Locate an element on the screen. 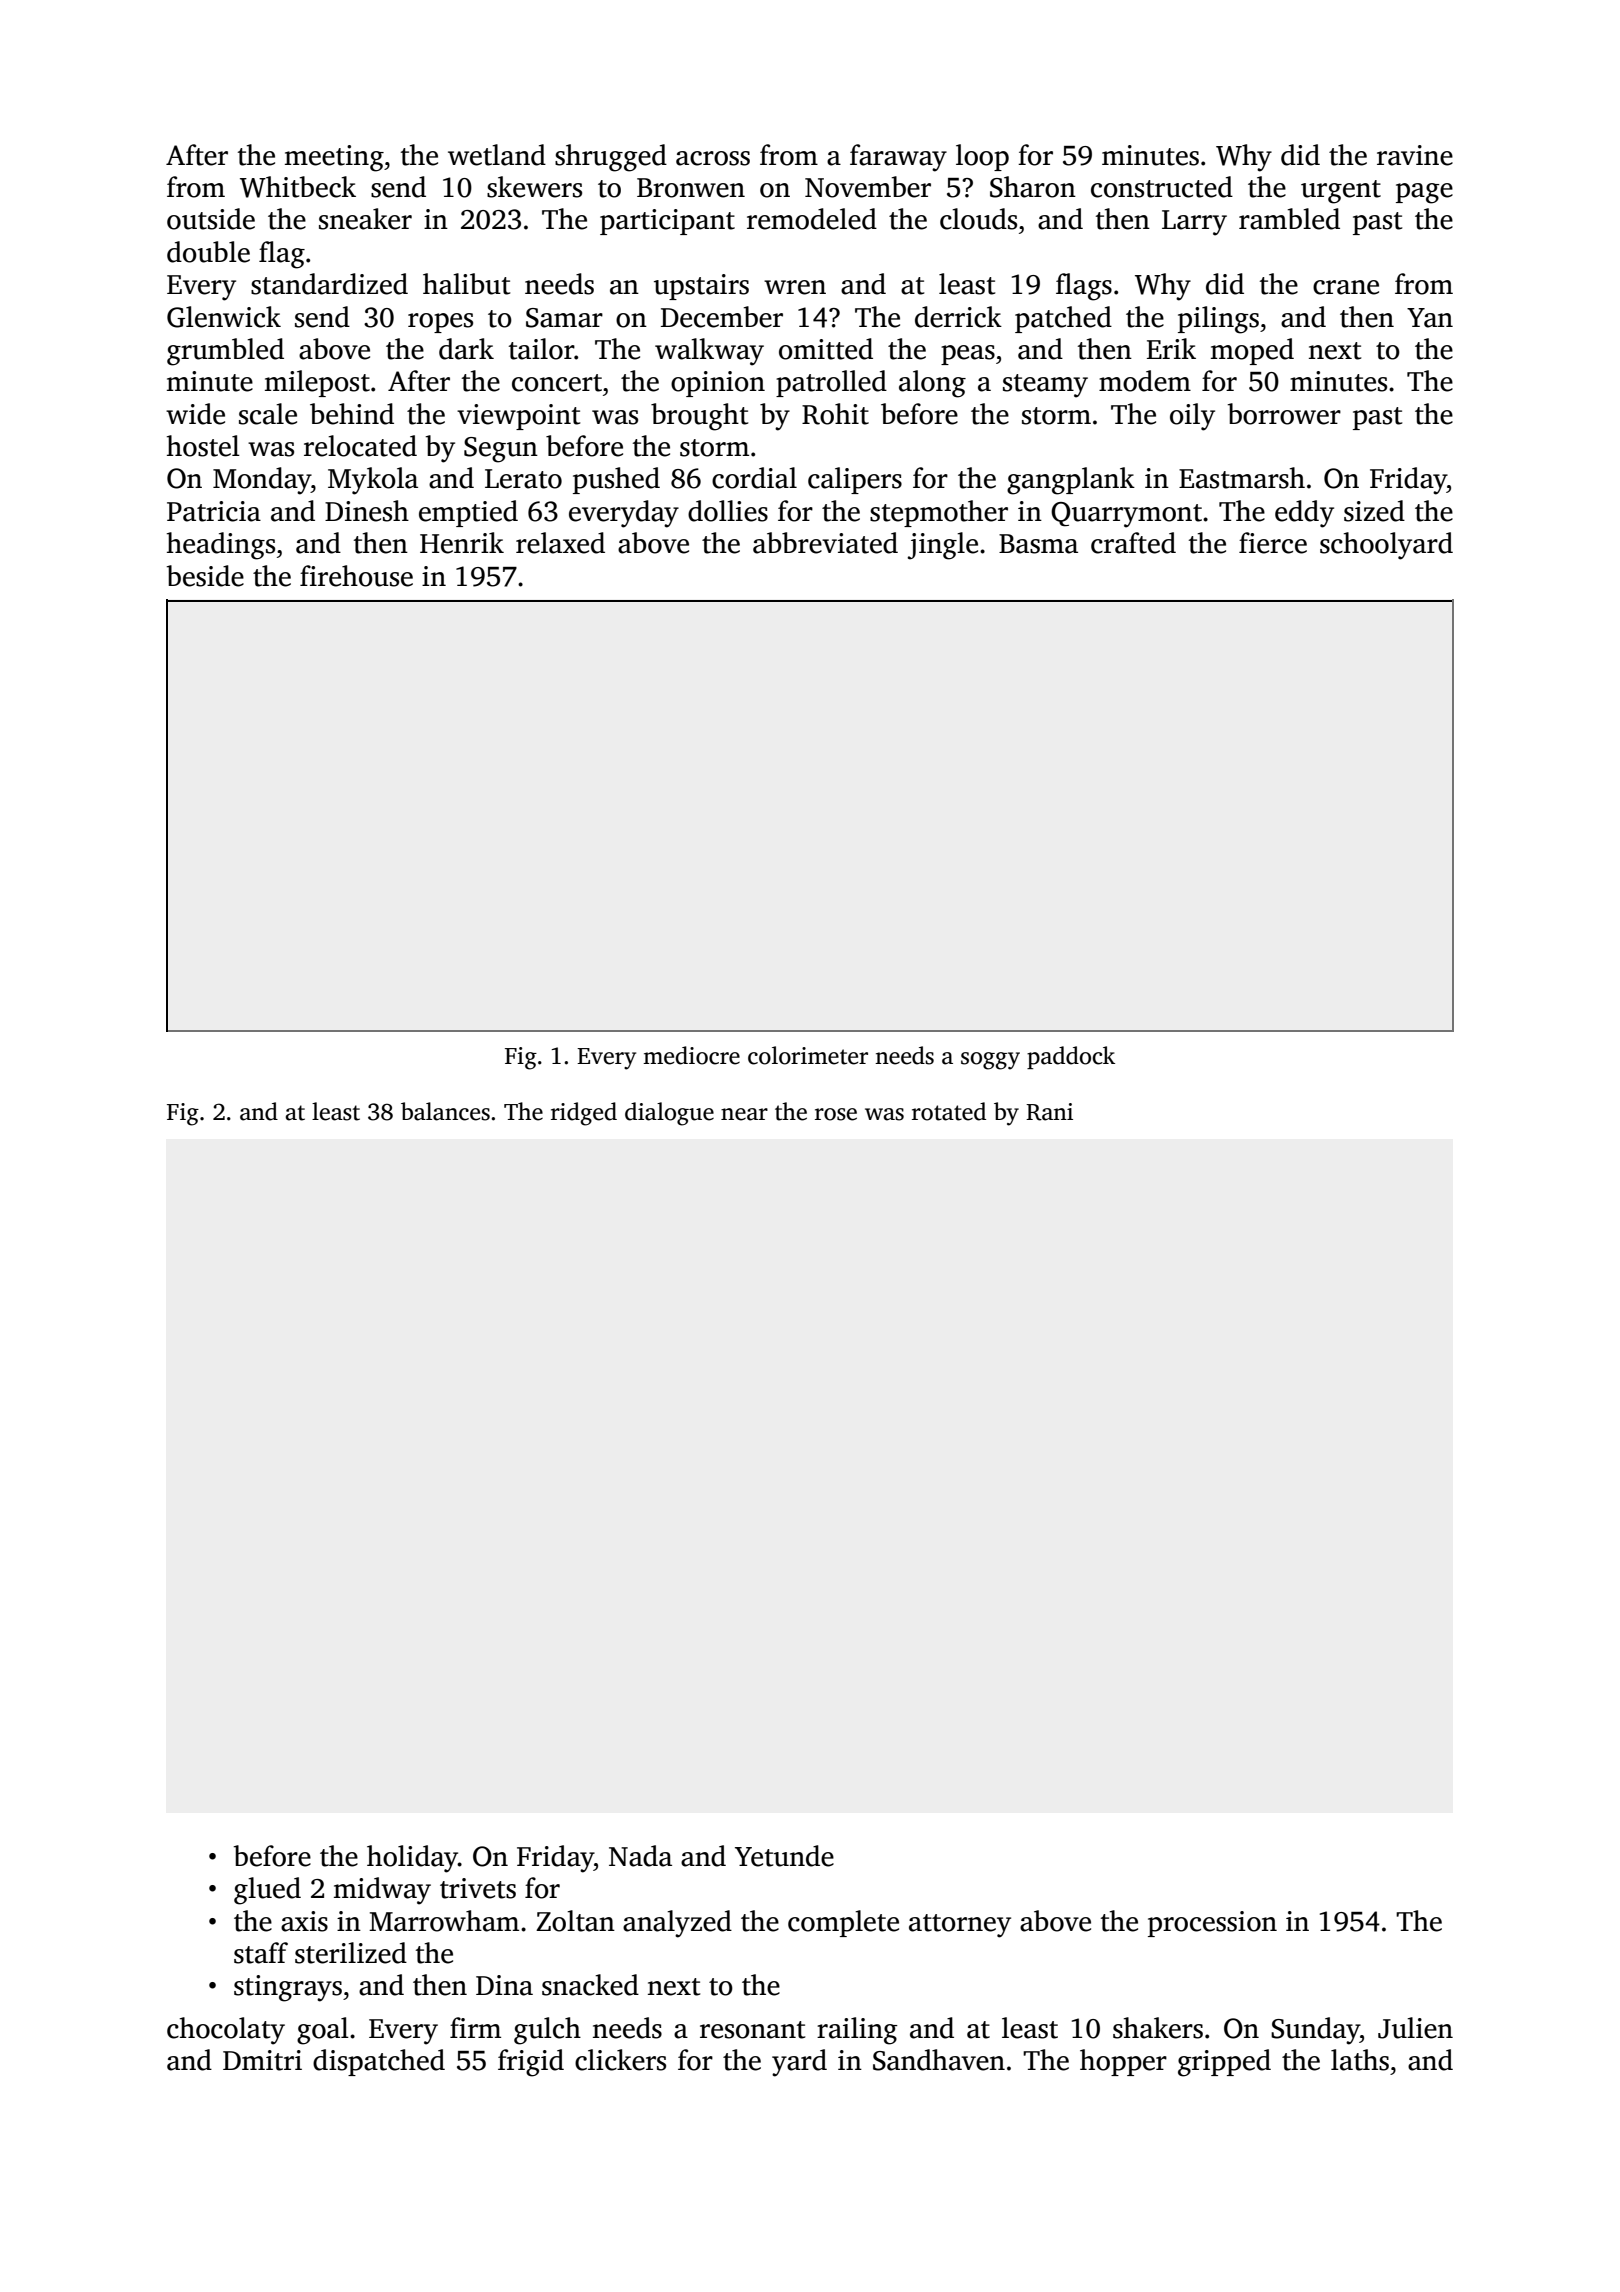  across is located at coordinates (713, 158).
